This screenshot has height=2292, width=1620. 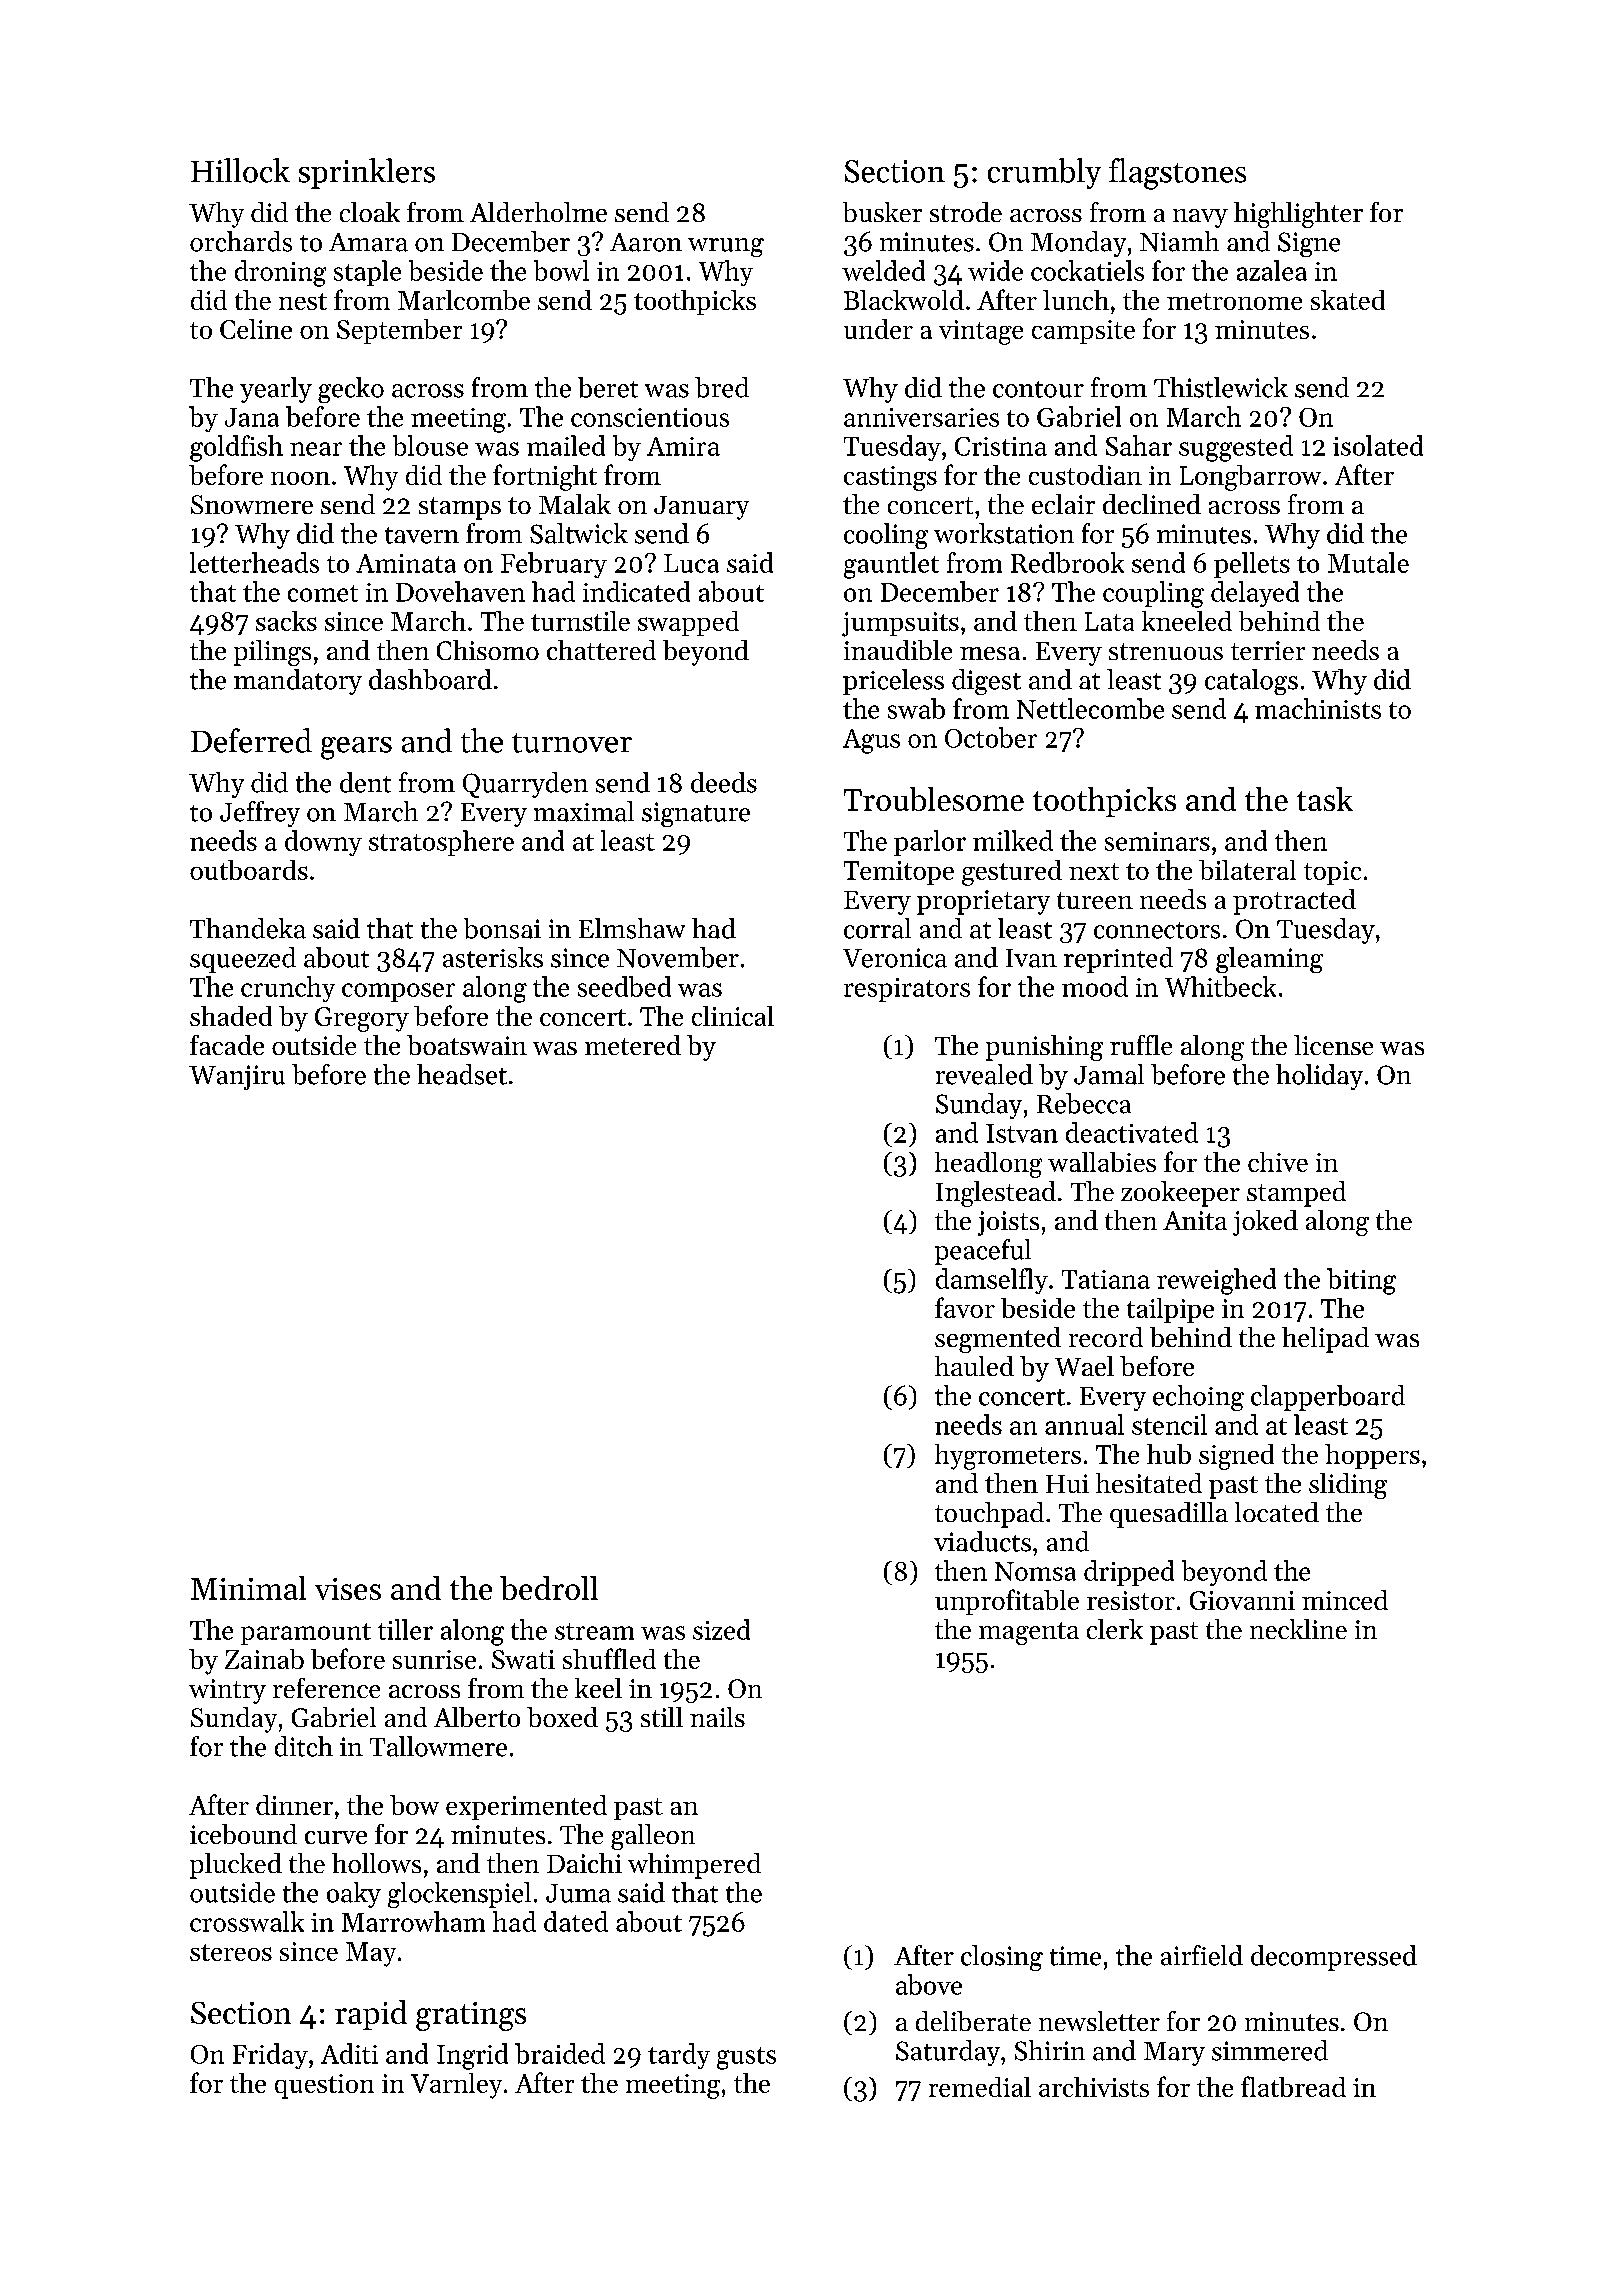 I want to click on Blackwold, so click(x=904, y=300).
